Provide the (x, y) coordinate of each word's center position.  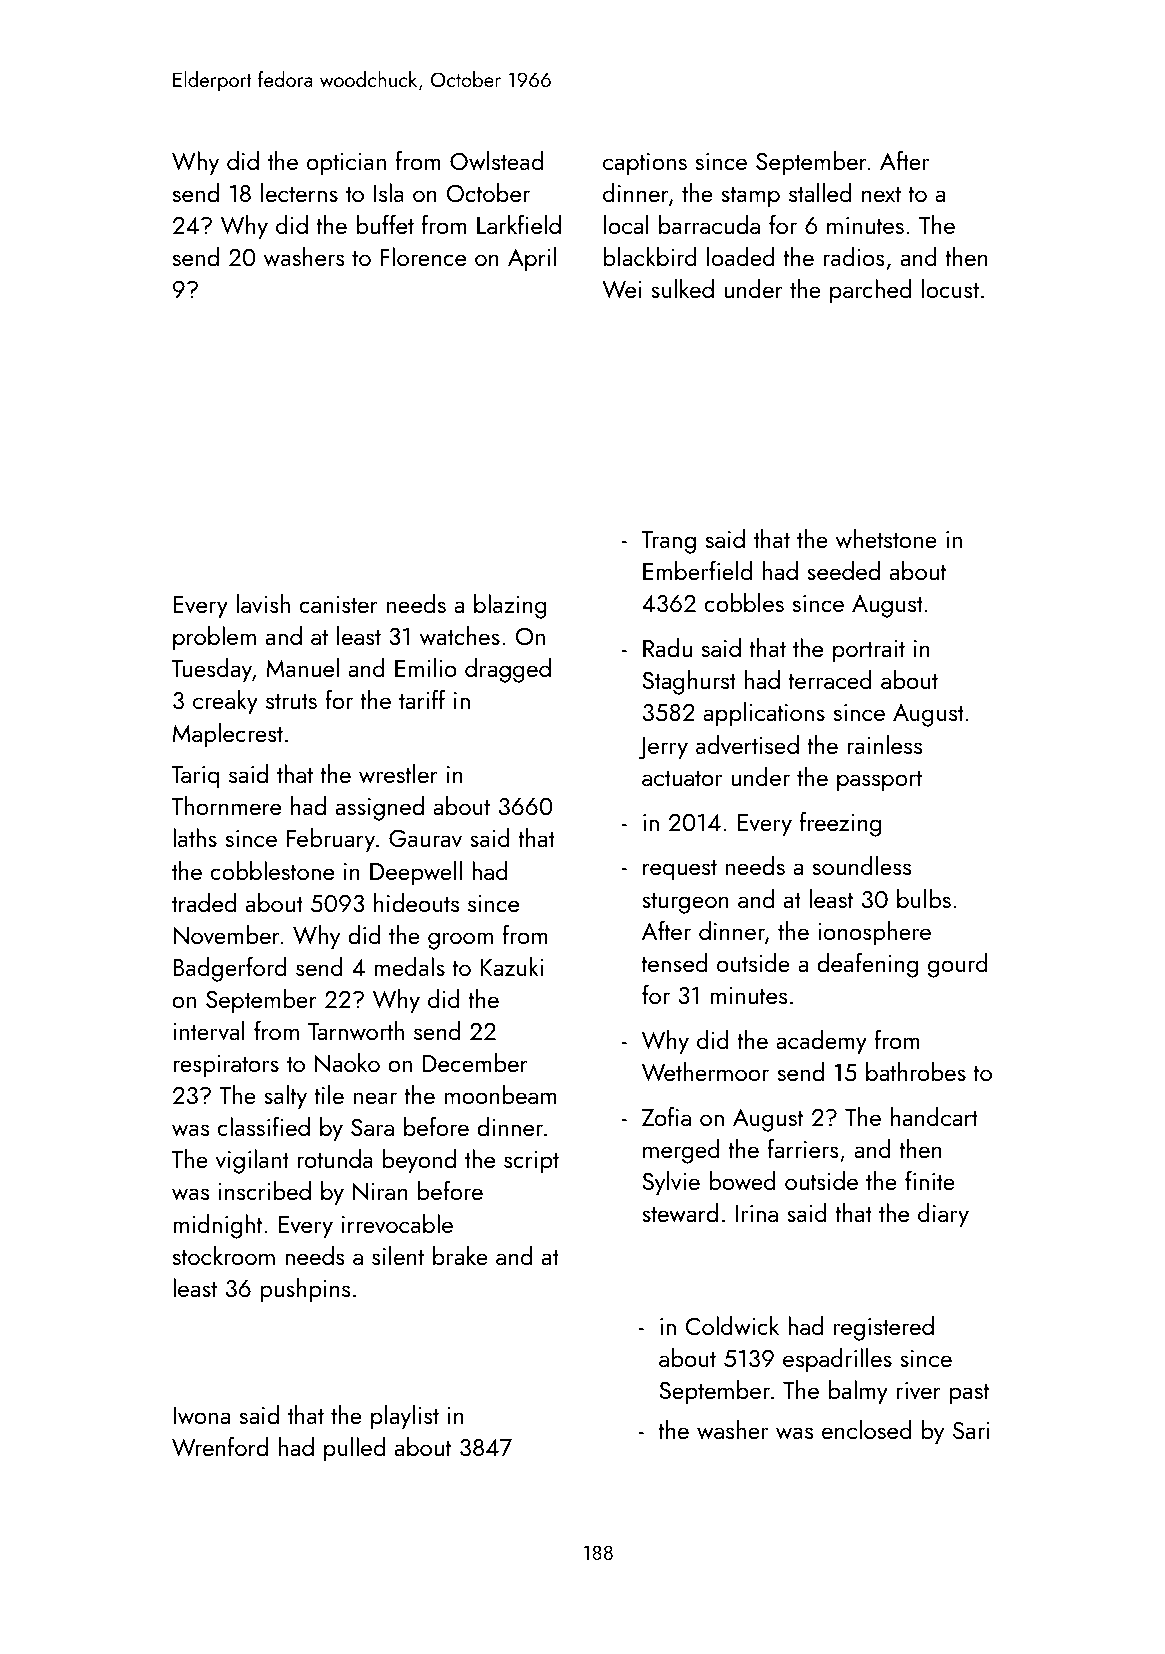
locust (950, 288)
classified (264, 1126)
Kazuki (512, 966)
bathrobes (916, 1071)
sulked (682, 288)
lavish (263, 604)
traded (204, 902)
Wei (622, 289)
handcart (934, 1116)
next (881, 194)
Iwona (201, 1416)
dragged (508, 670)
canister (339, 604)
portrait (869, 651)
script (531, 1162)
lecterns (299, 192)
